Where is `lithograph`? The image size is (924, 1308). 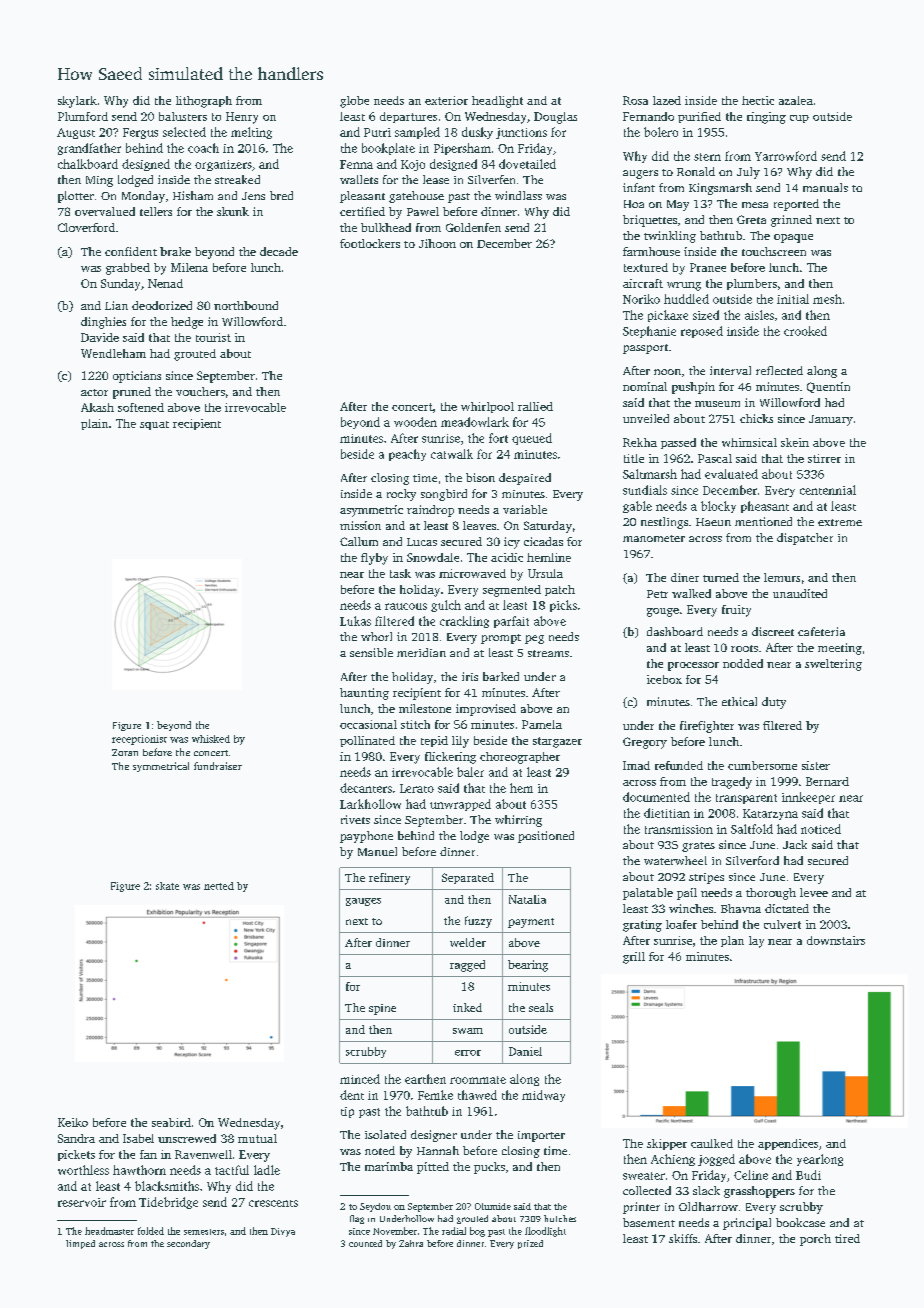
lithograph is located at coordinates (204, 102).
